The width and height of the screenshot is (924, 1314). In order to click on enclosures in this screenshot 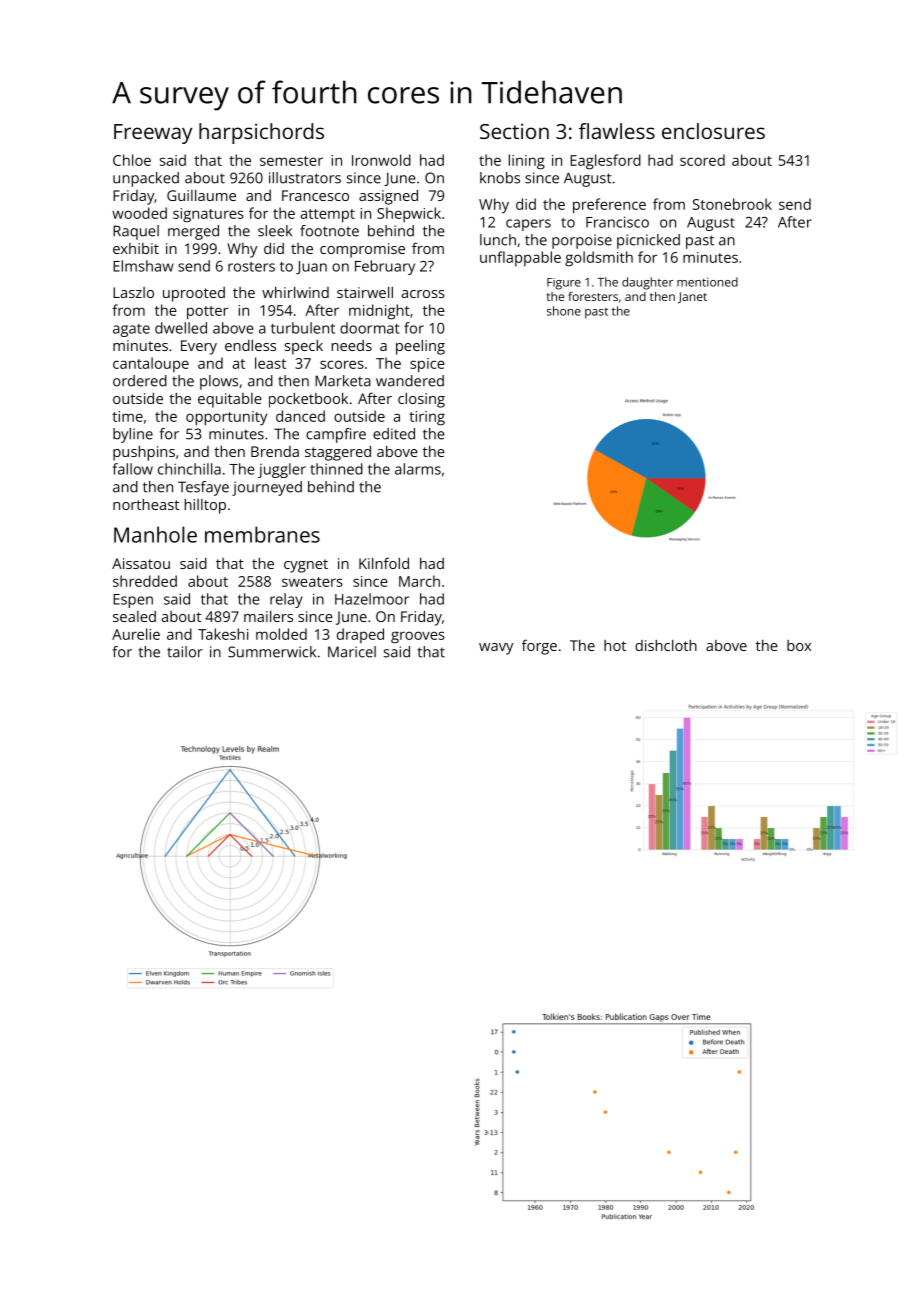, I will do `click(713, 131)`.
